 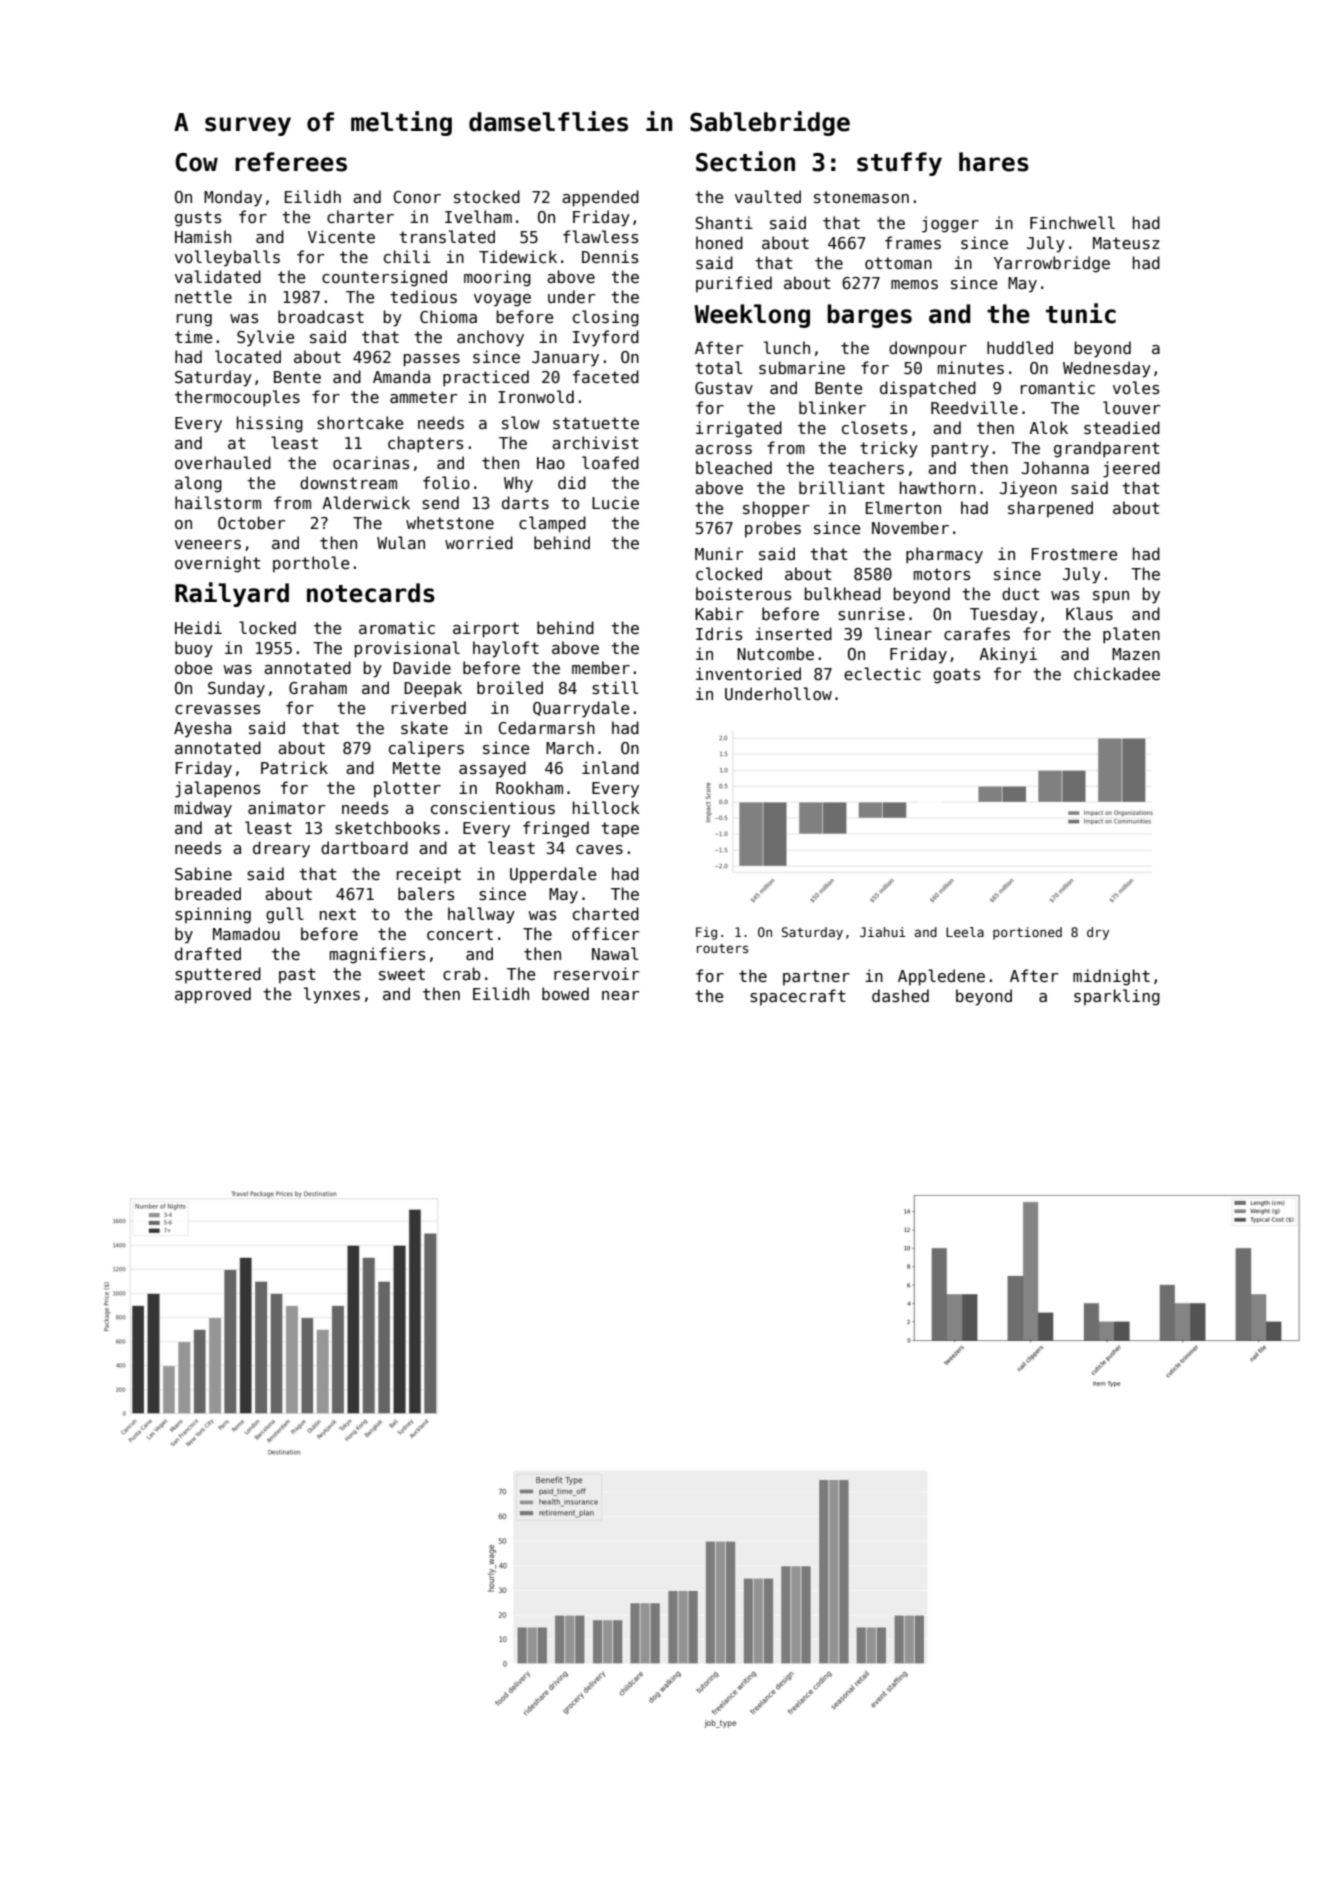 I want to click on Jiahui, so click(x=883, y=932).
